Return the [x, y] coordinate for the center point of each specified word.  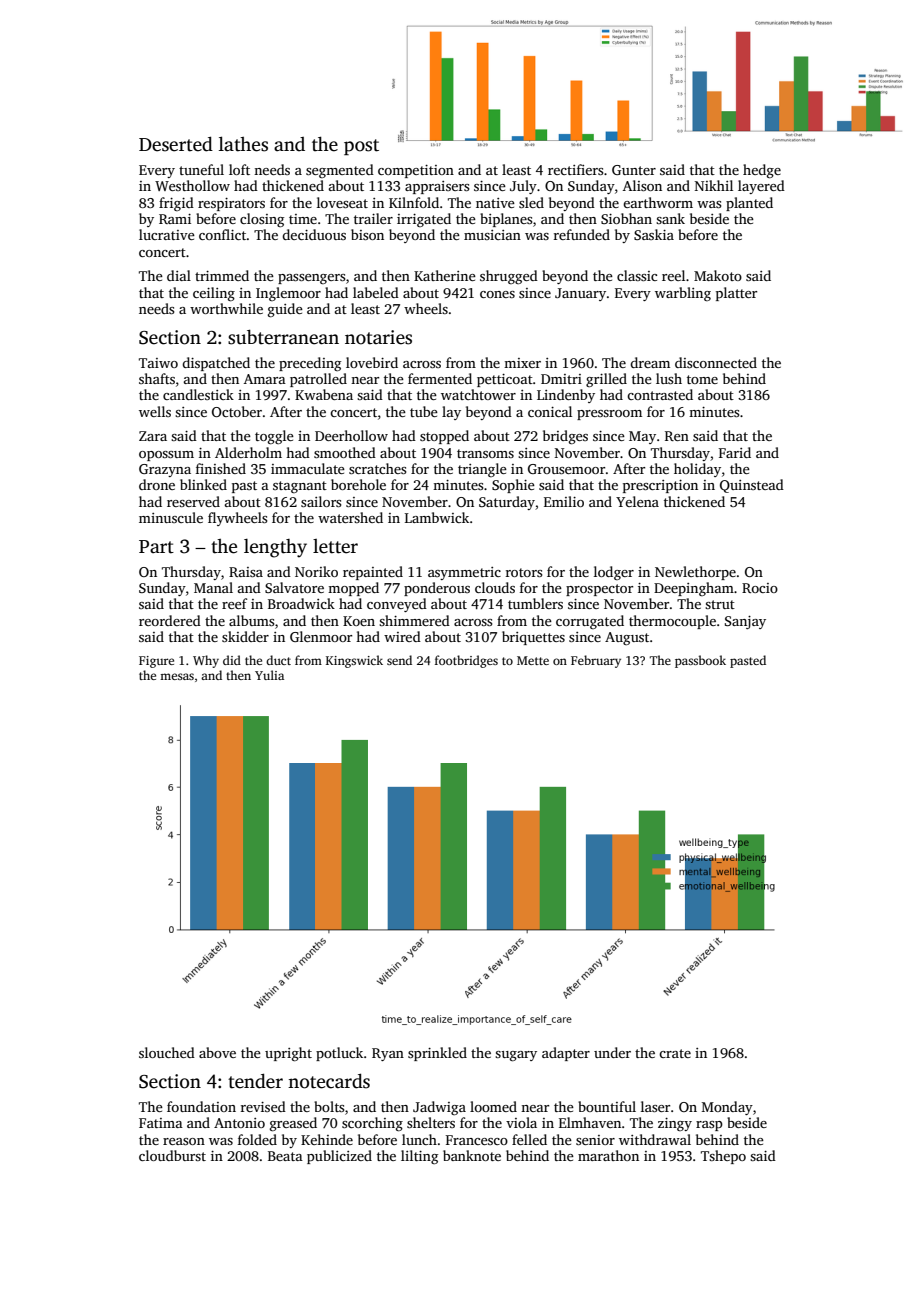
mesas [177, 676]
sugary [516, 1056]
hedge [762, 171]
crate [675, 1053]
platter [736, 294]
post [361, 147]
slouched [167, 1052]
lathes [243, 144]
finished [221, 468]
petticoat [505, 380]
